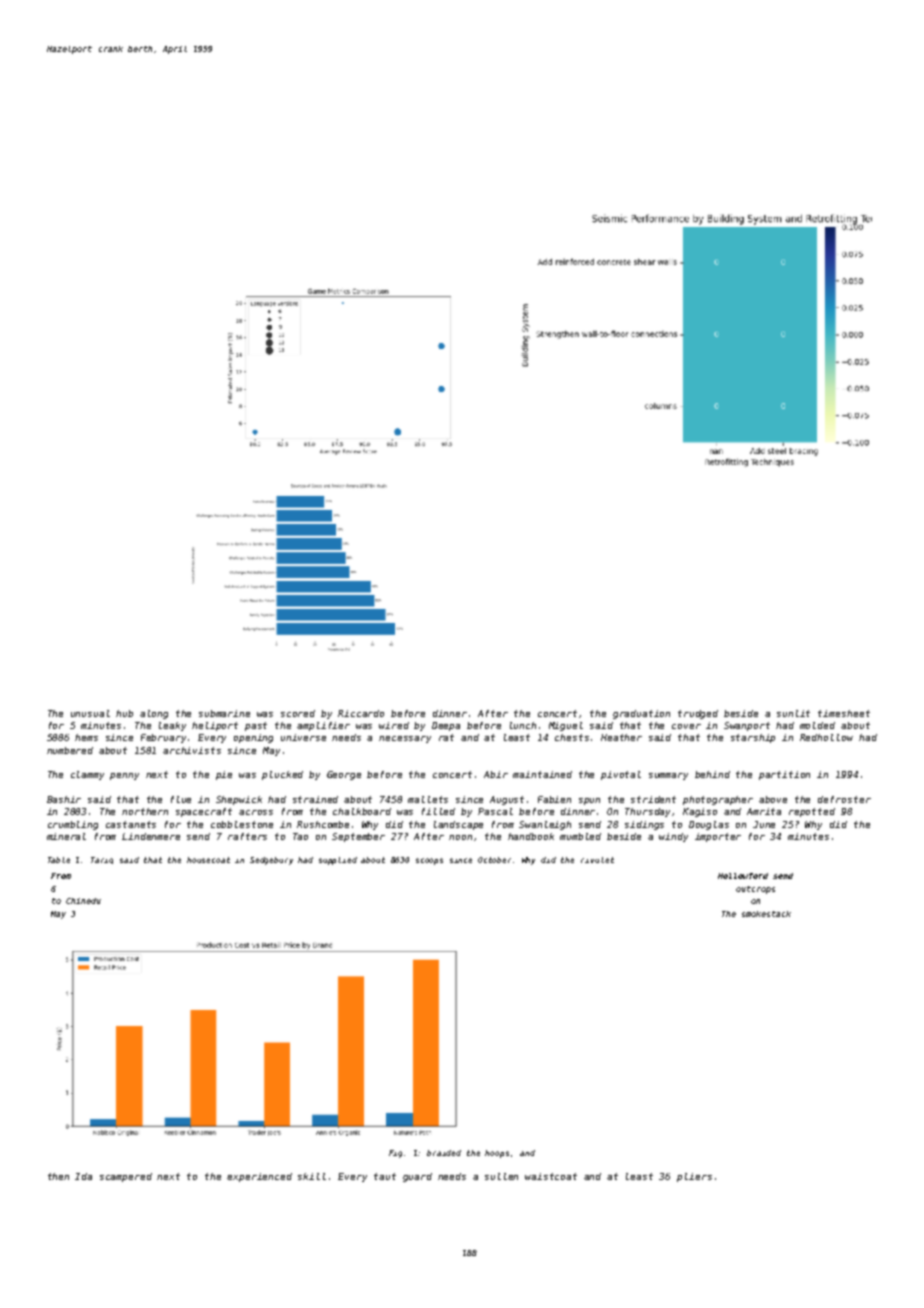  What do you see at coordinates (224, 713) in the page?
I see `submarine` at bounding box center [224, 713].
